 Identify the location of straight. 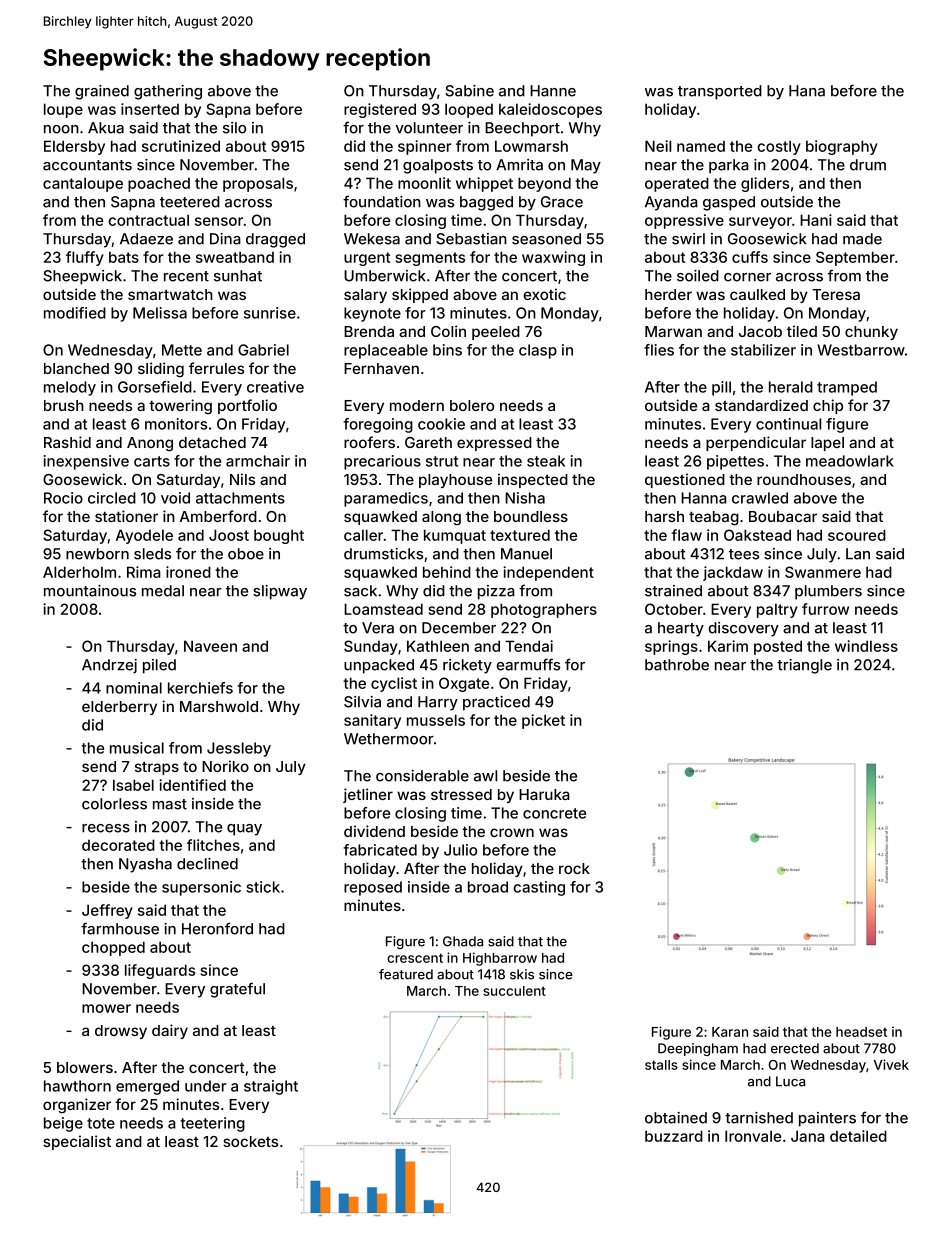
(271, 1087).
